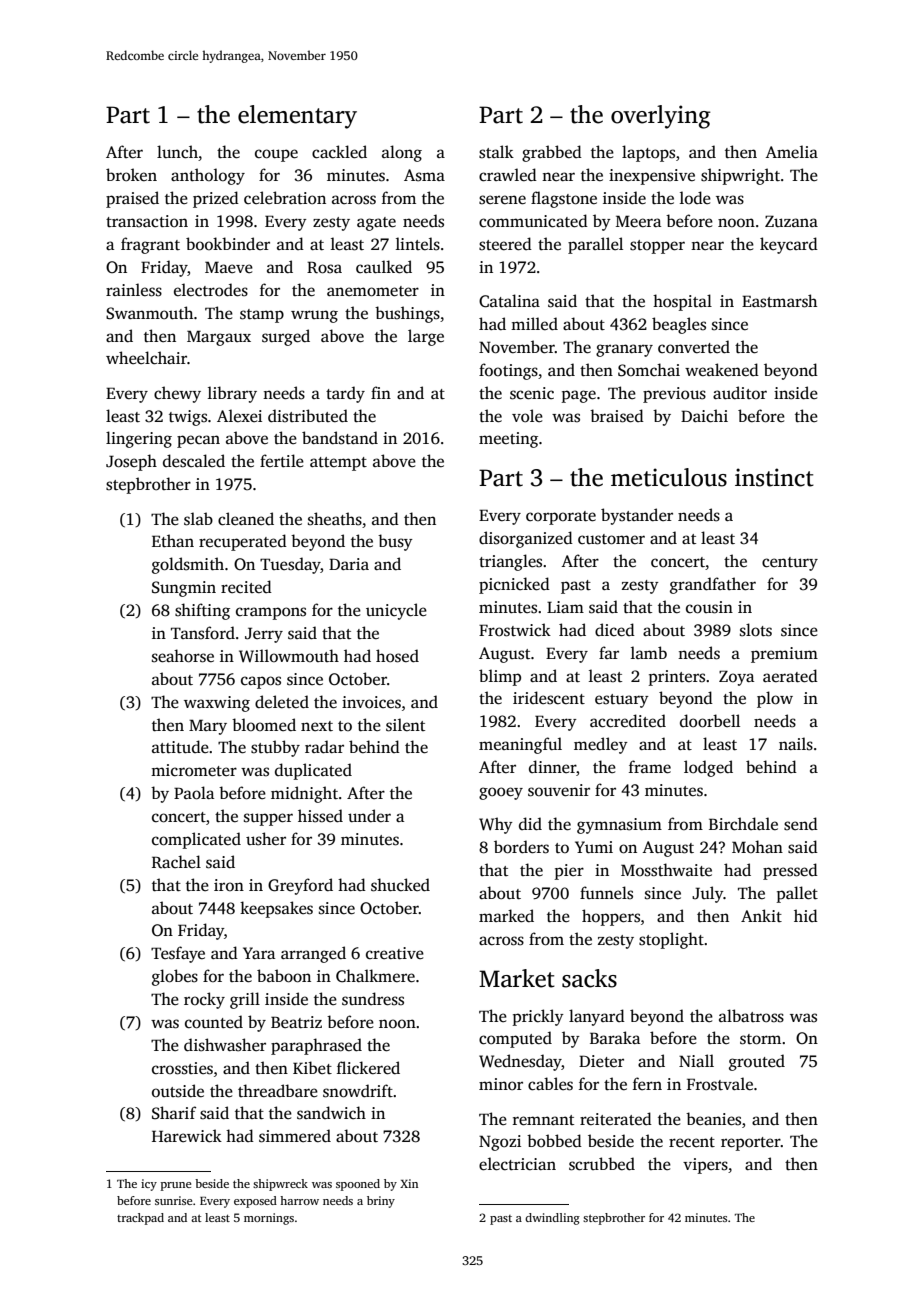 This screenshot has width=924, height=1308. What do you see at coordinates (508, 371) in the screenshot?
I see `footings` at bounding box center [508, 371].
